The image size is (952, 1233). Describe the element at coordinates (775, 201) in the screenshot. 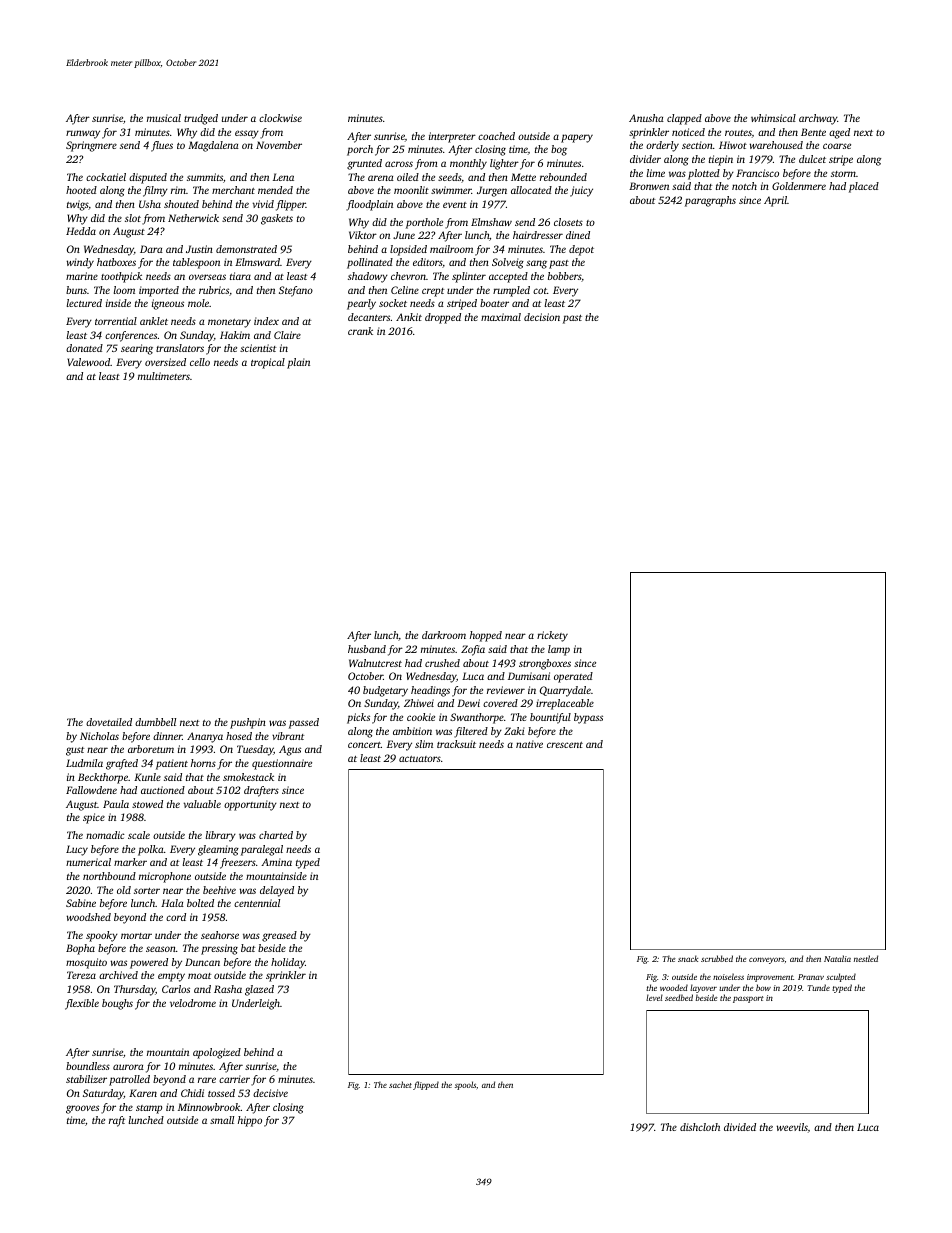

I see `April` at that location.
